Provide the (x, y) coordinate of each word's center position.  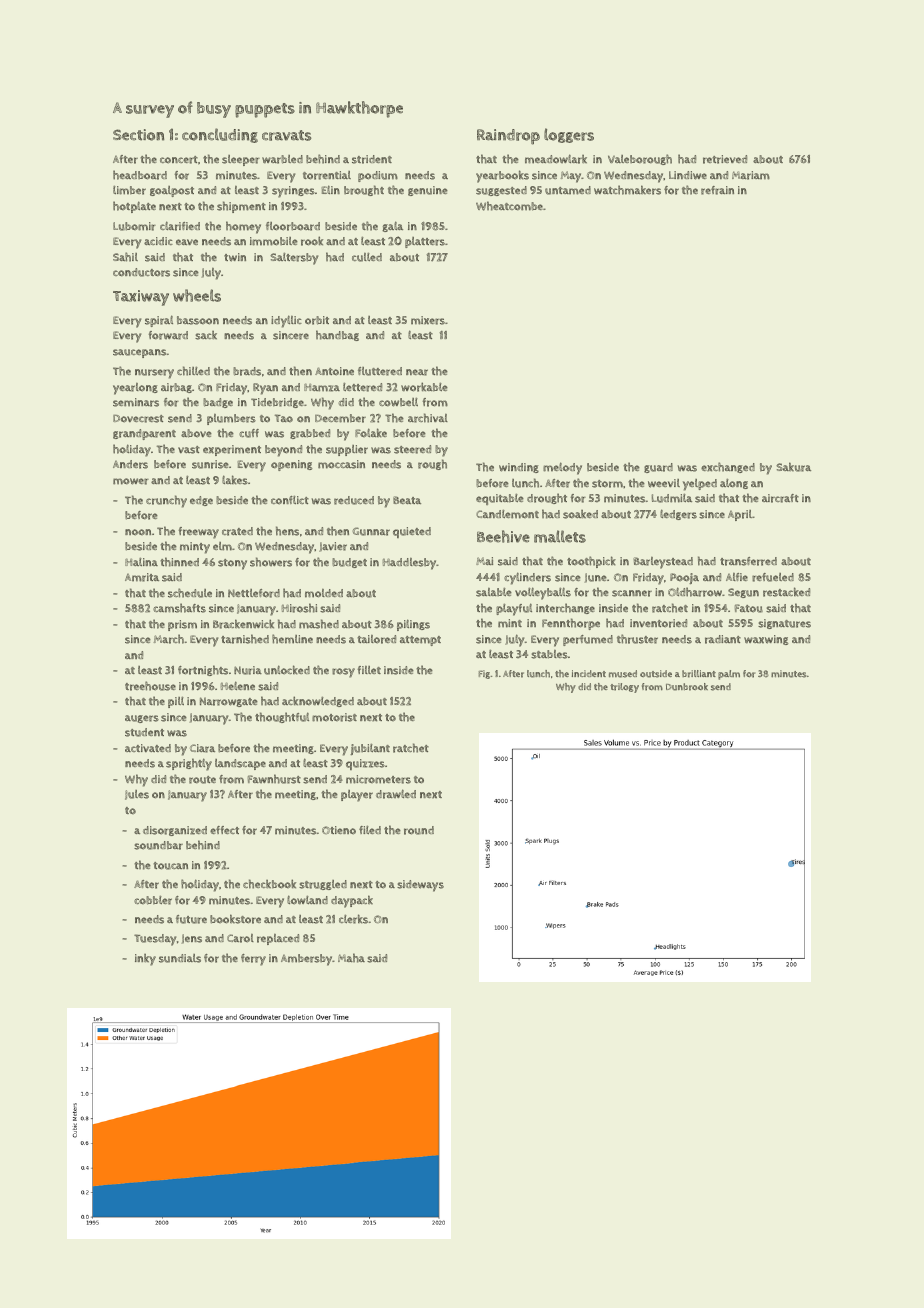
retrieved (725, 159)
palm (729, 675)
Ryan (265, 389)
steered (412, 449)
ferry (253, 960)
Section (138, 135)
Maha (351, 958)
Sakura (793, 467)
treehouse (150, 686)
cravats (286, 135)
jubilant (370, 749)
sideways (420, 886)
